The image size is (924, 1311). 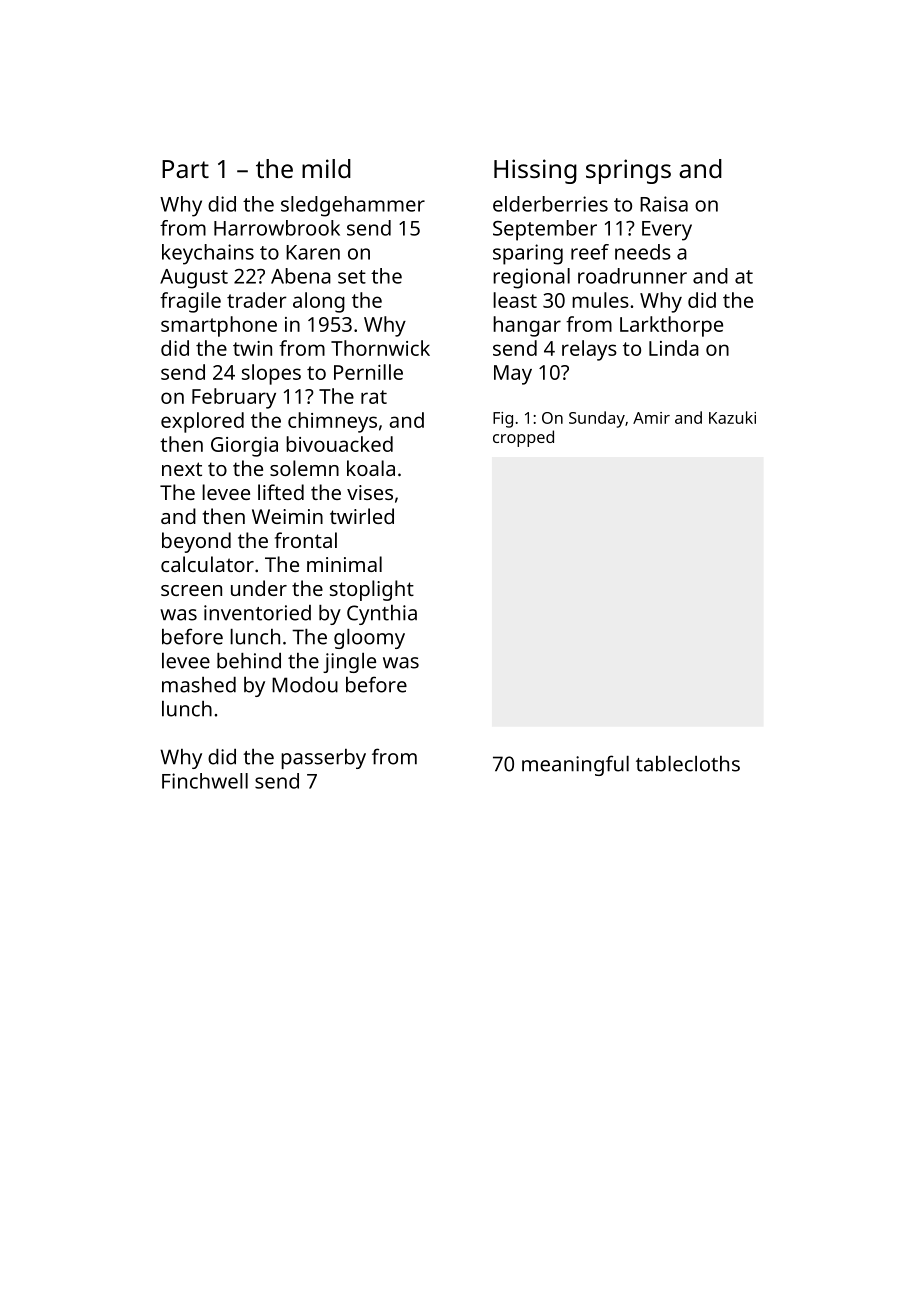 I want to click on passerby, so click(x=323, y=759).
